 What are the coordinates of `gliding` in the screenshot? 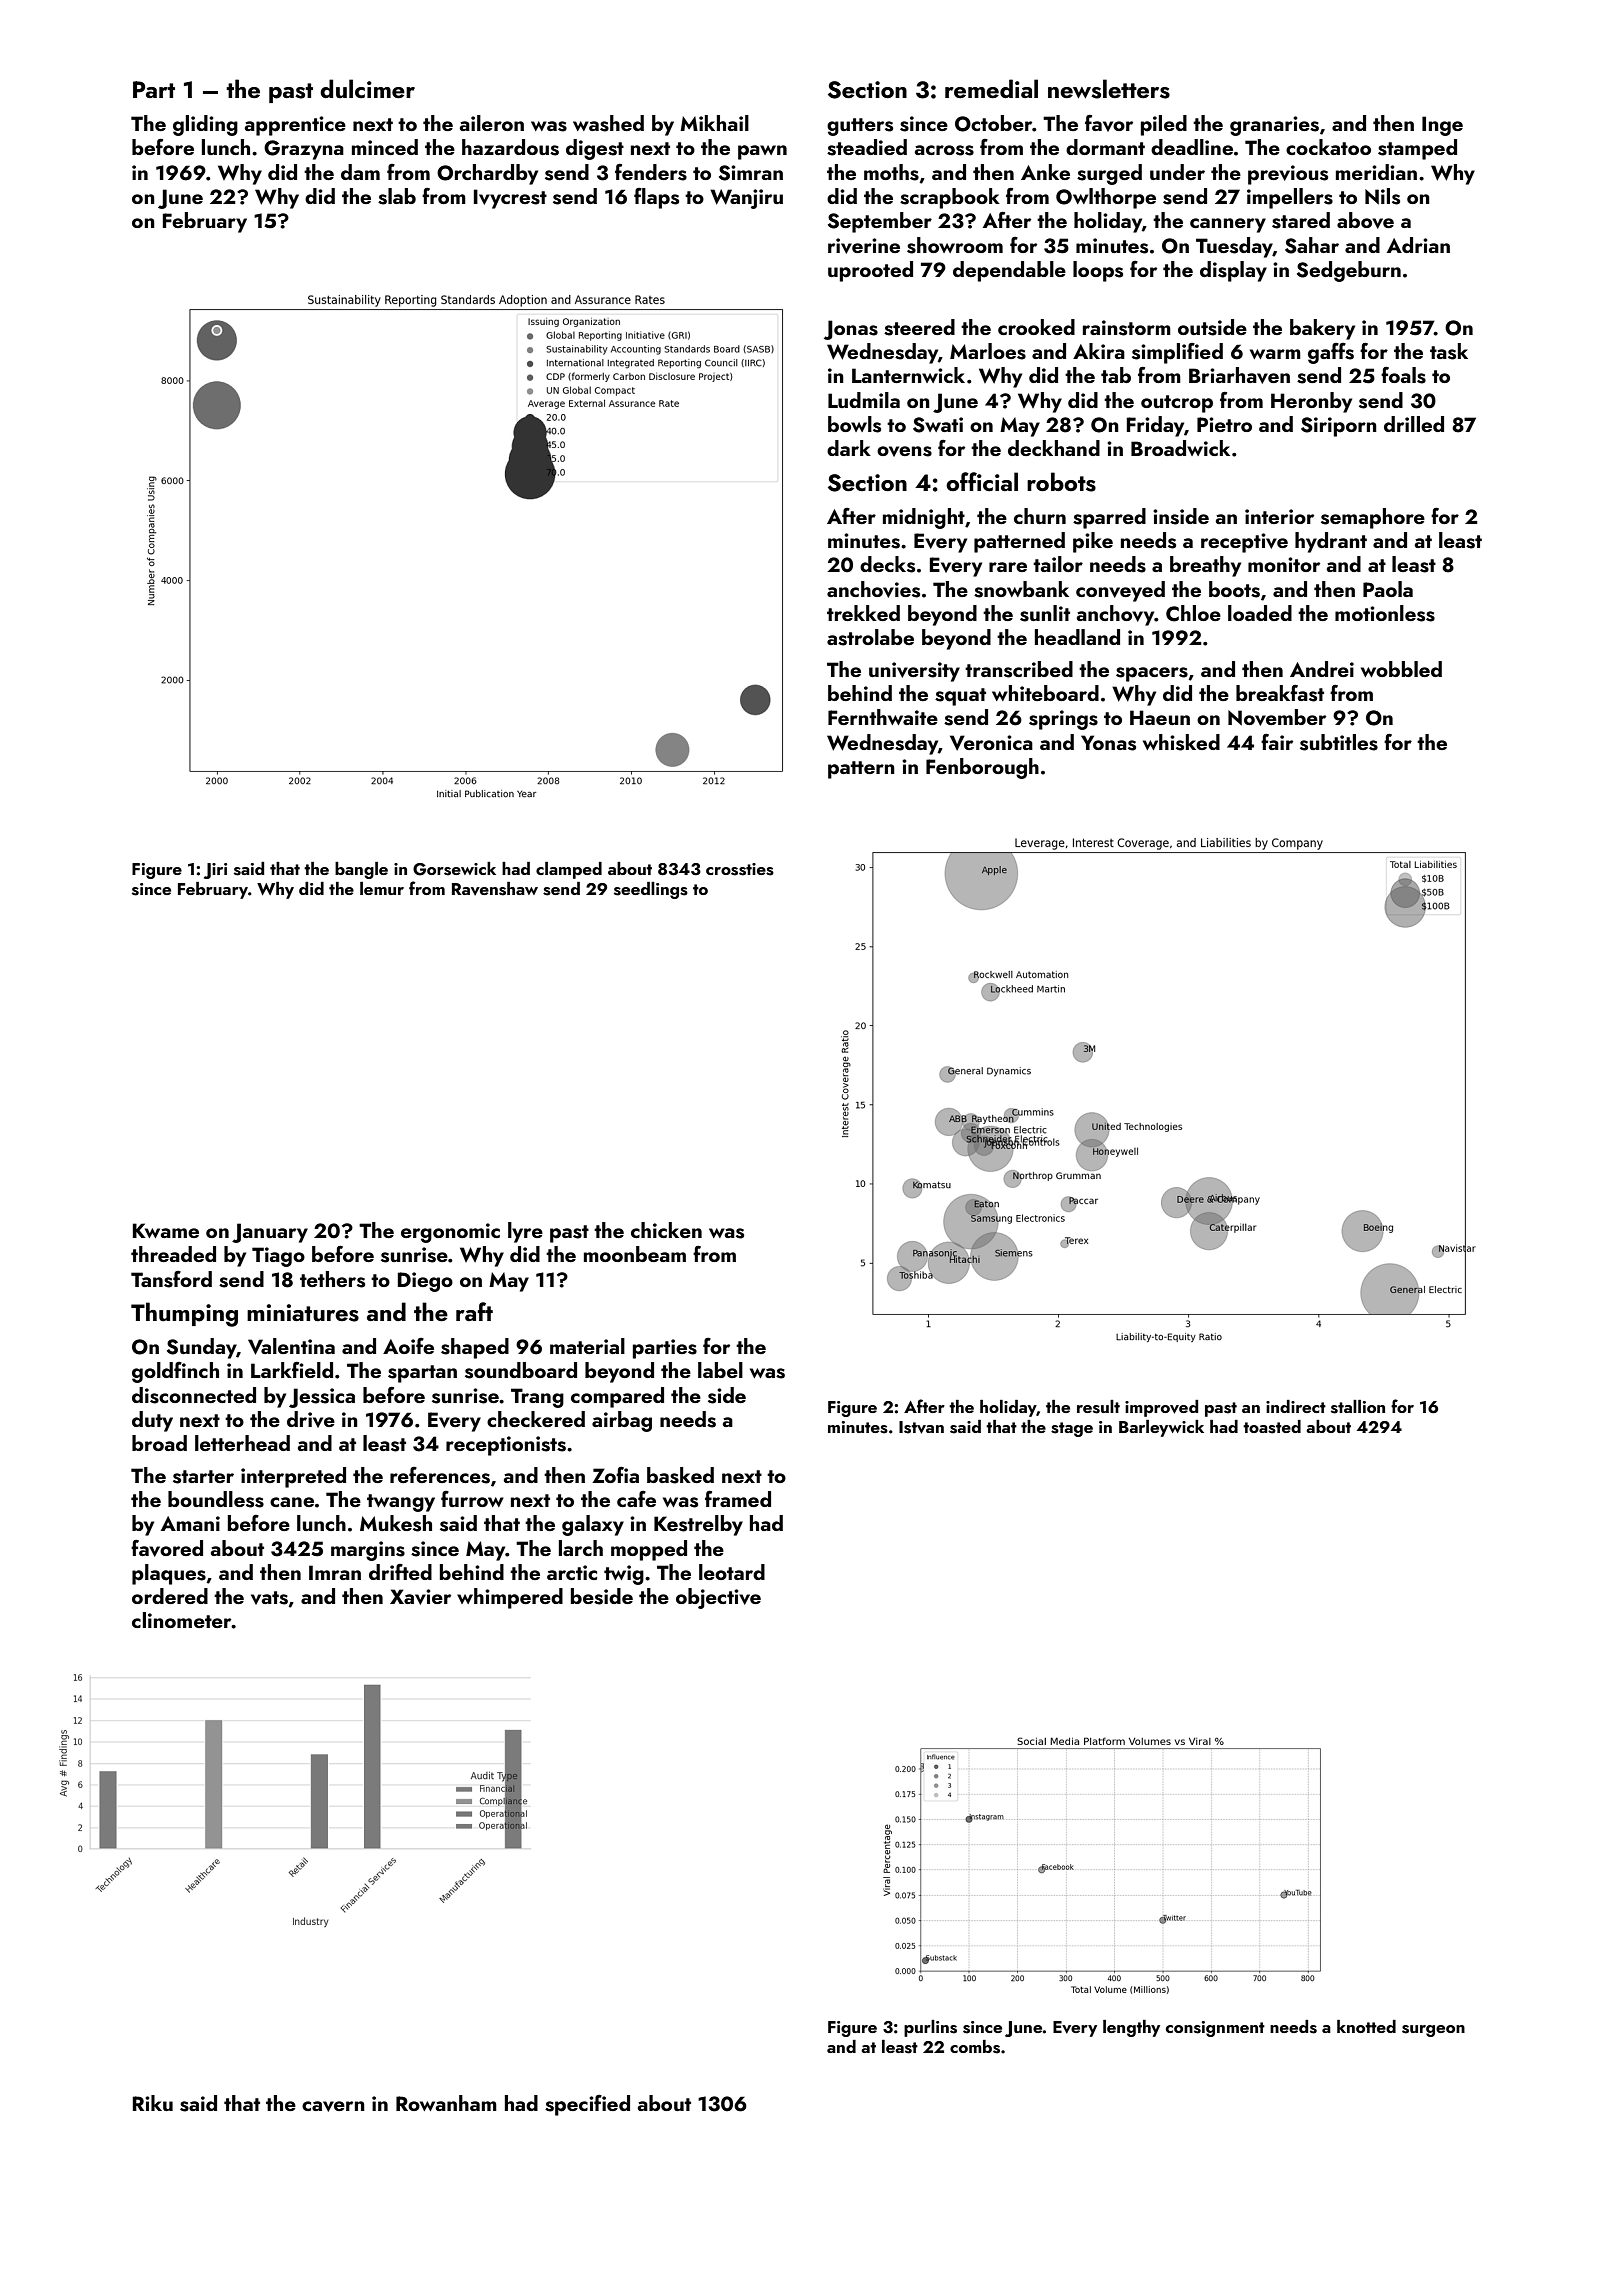 It's located at (205, 125).
